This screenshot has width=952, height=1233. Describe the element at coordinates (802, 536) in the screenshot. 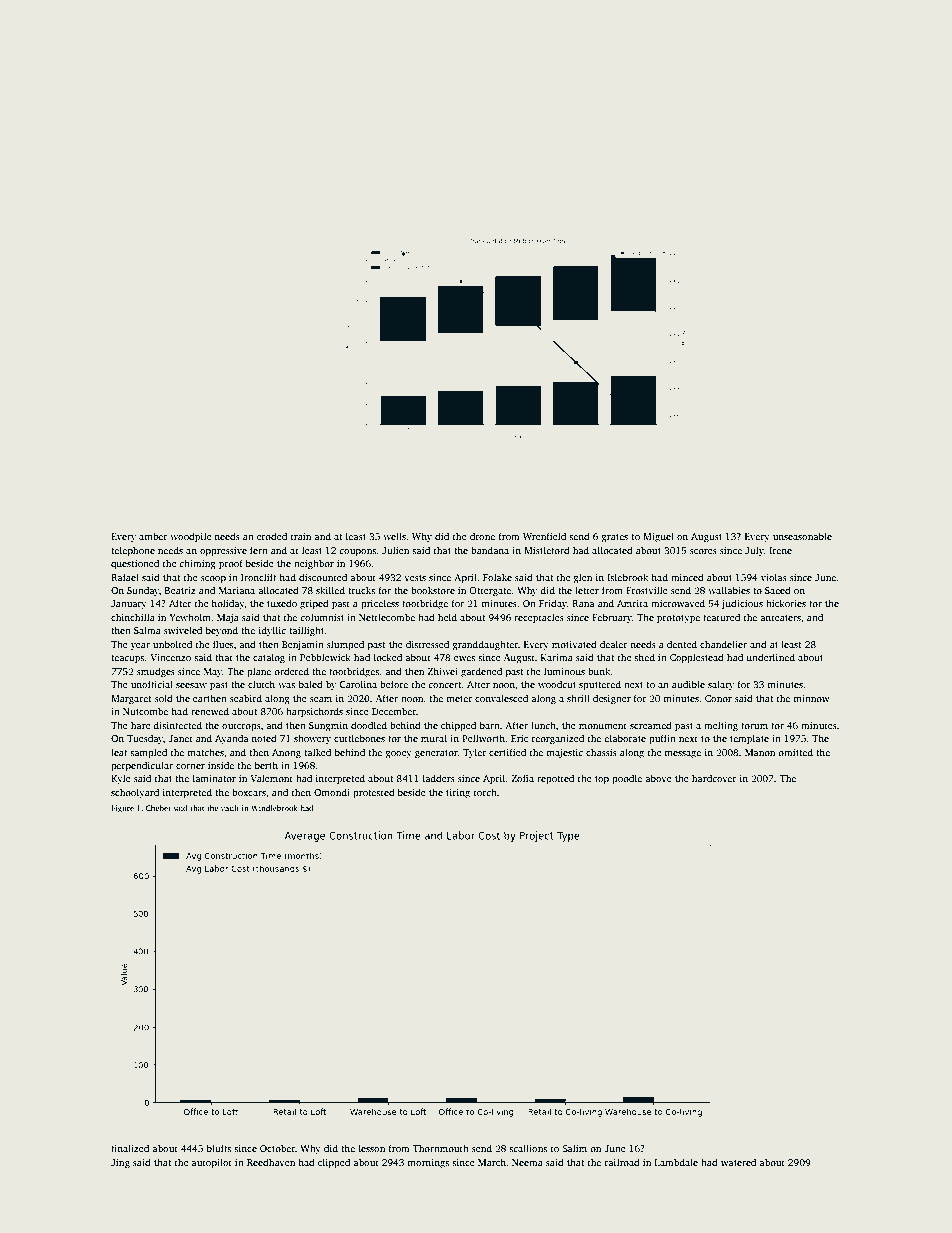

I see `unseasonable` at that location.
